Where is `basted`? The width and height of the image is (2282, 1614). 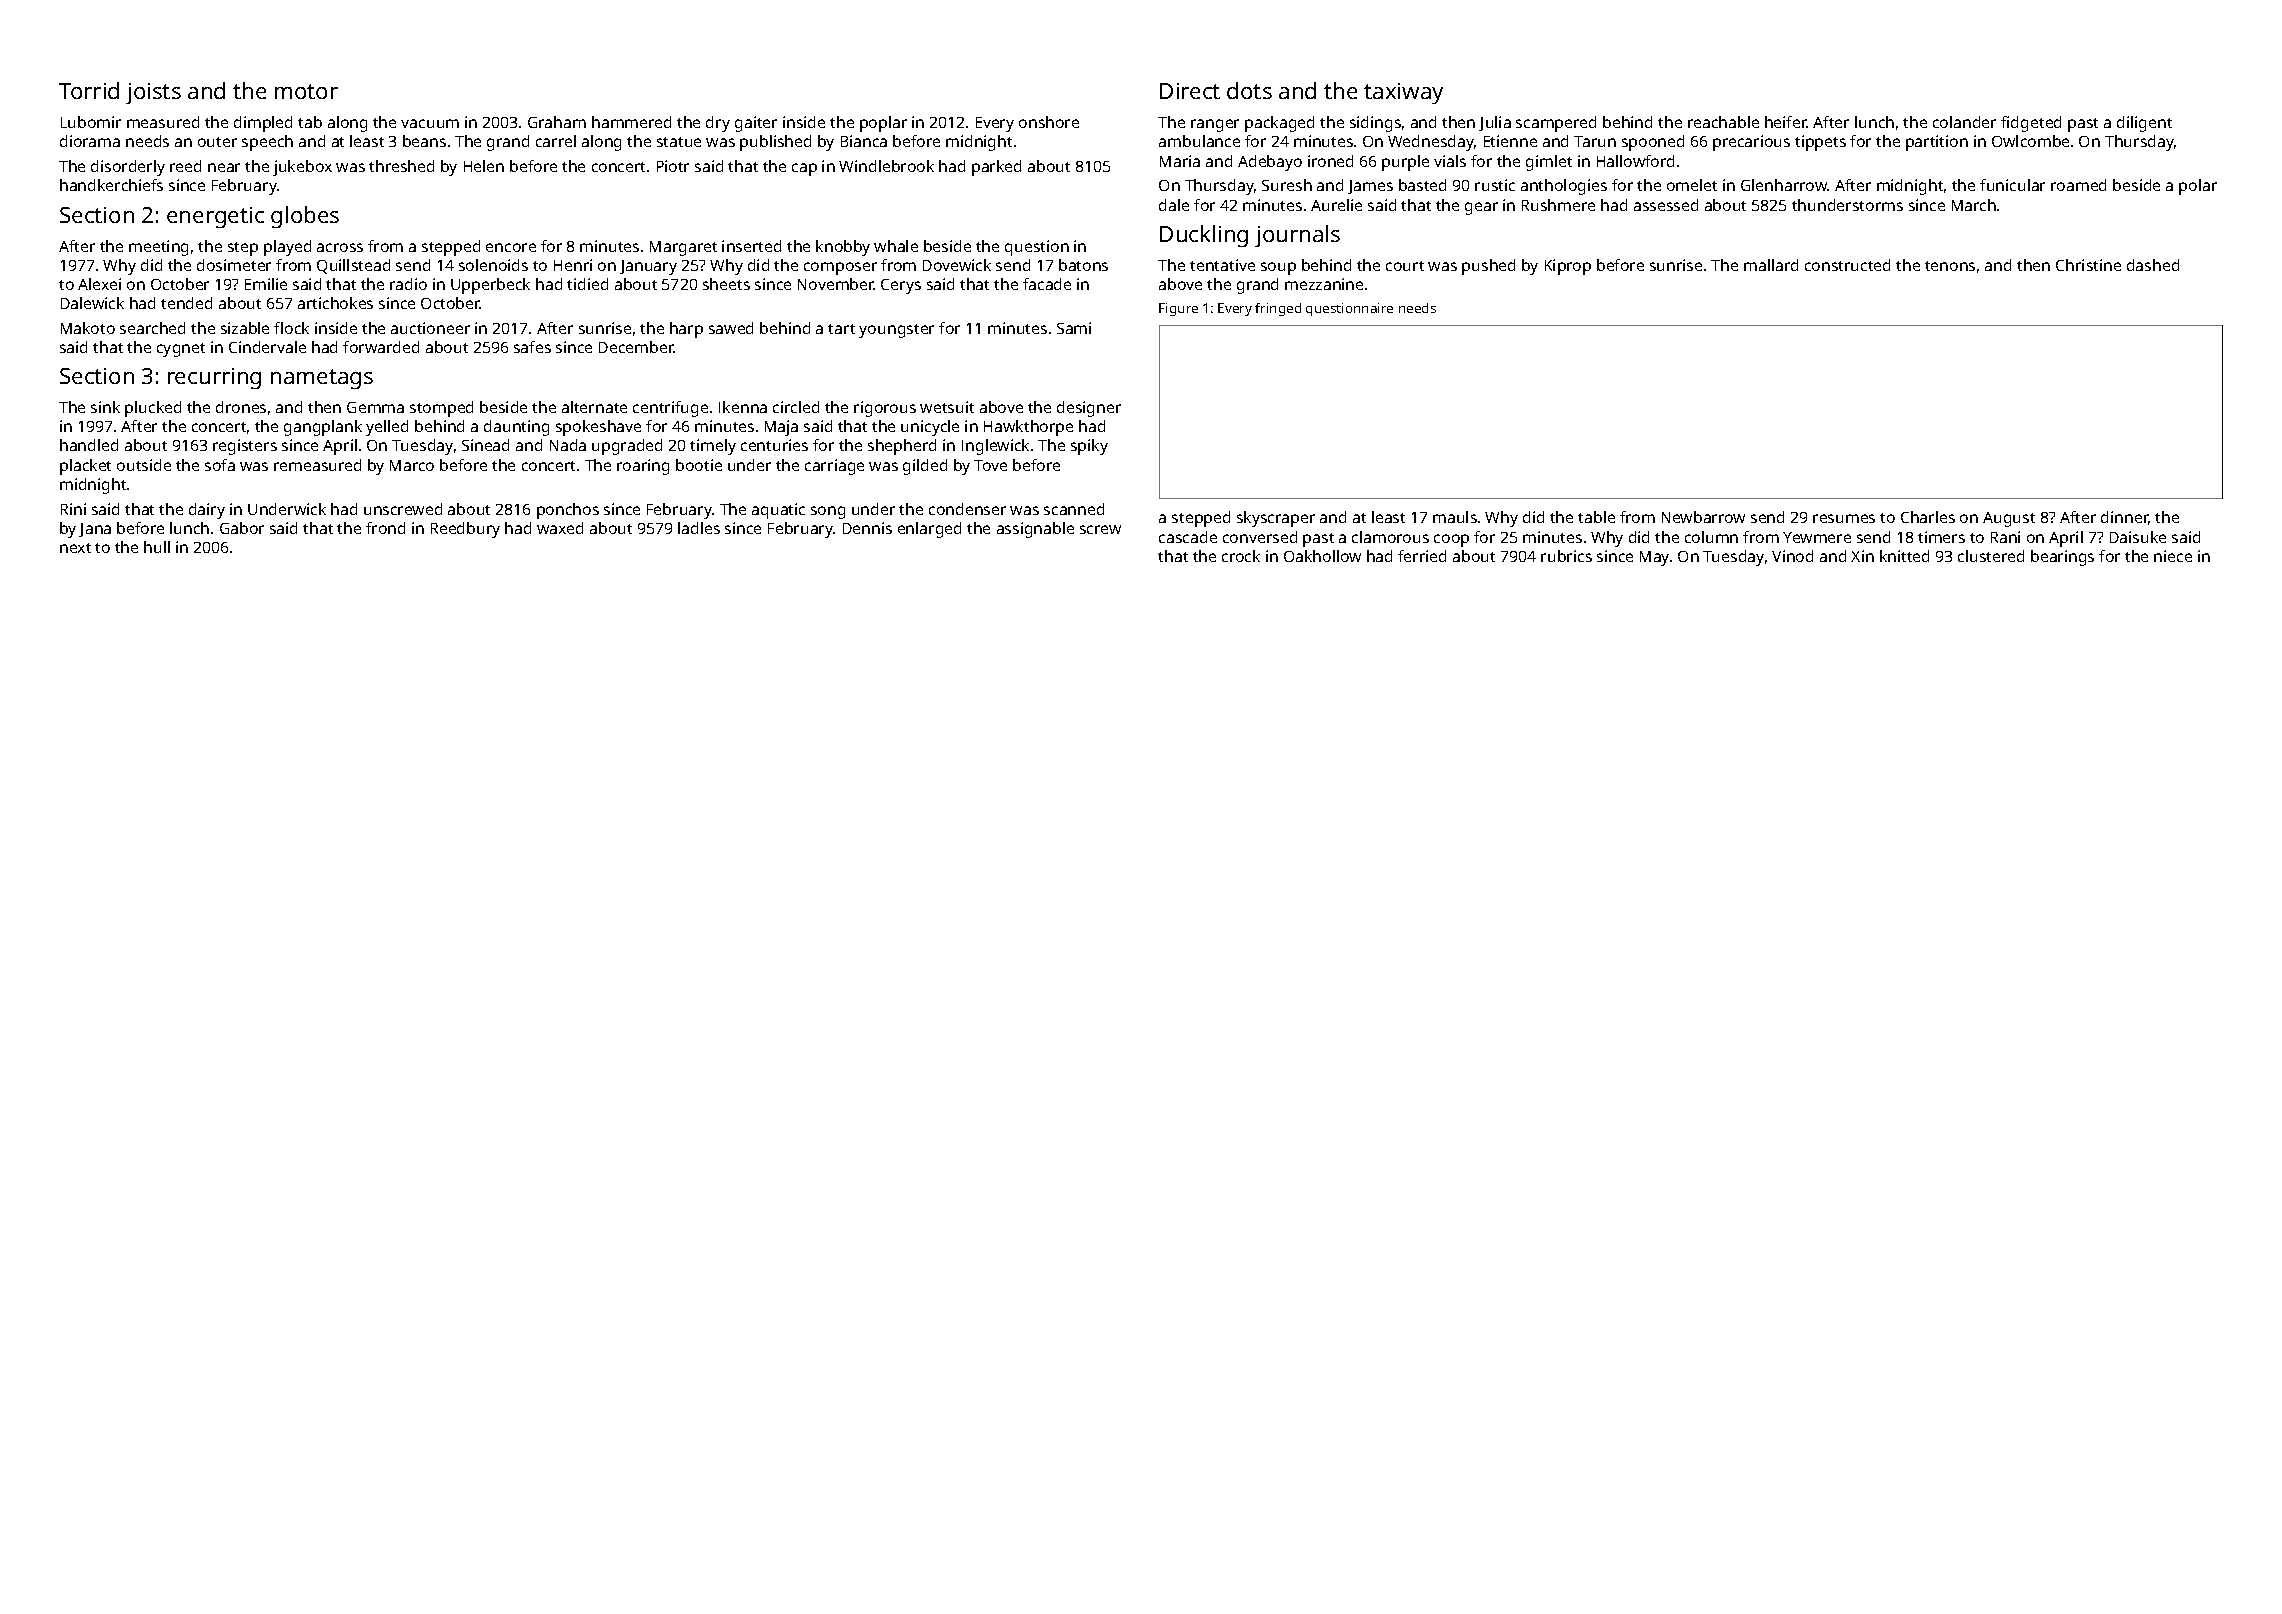 basted is located at coordinates (1422, 185).
